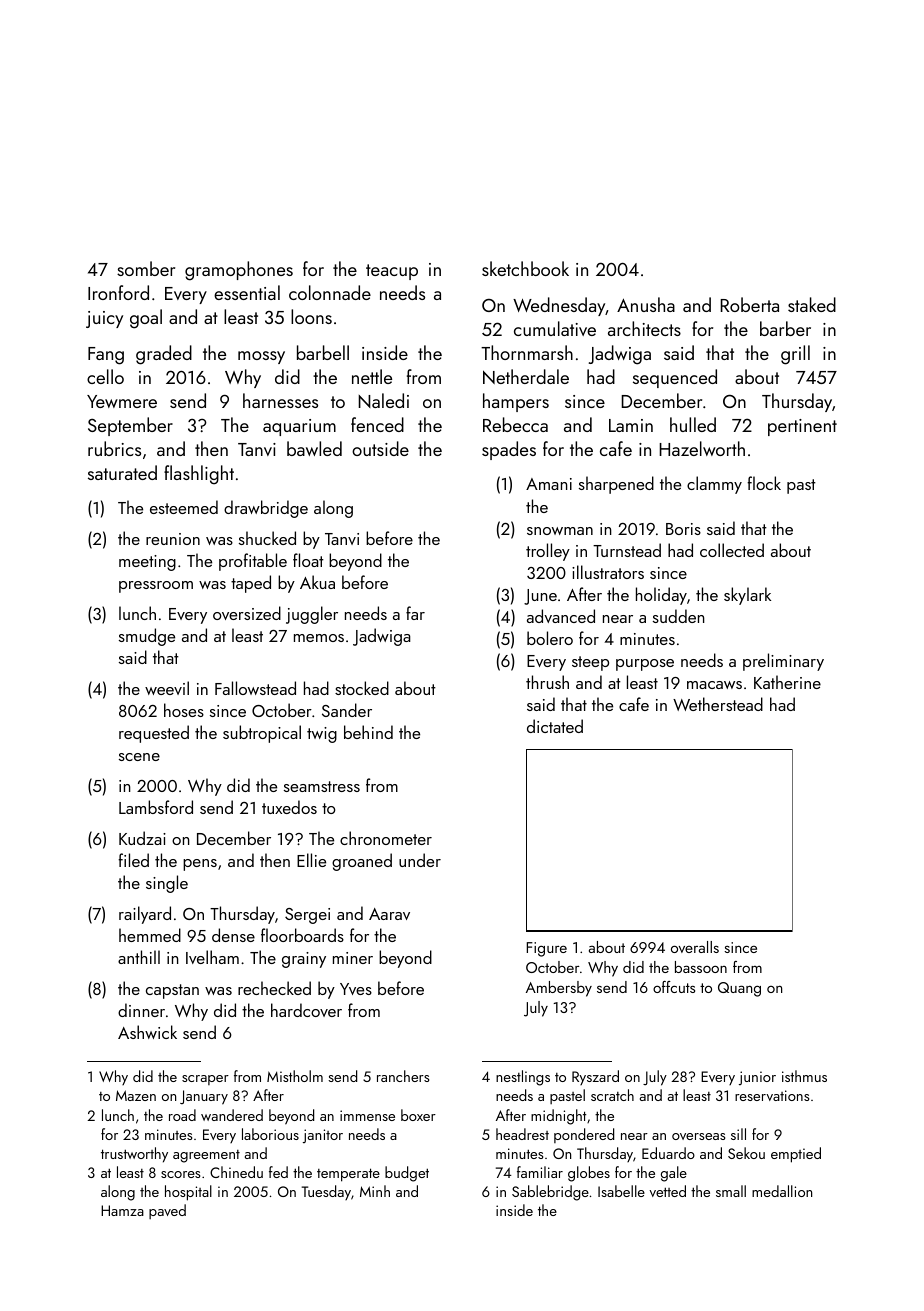 This page has width=924, height=1311. I want to click on taped, so click(251, 584).
